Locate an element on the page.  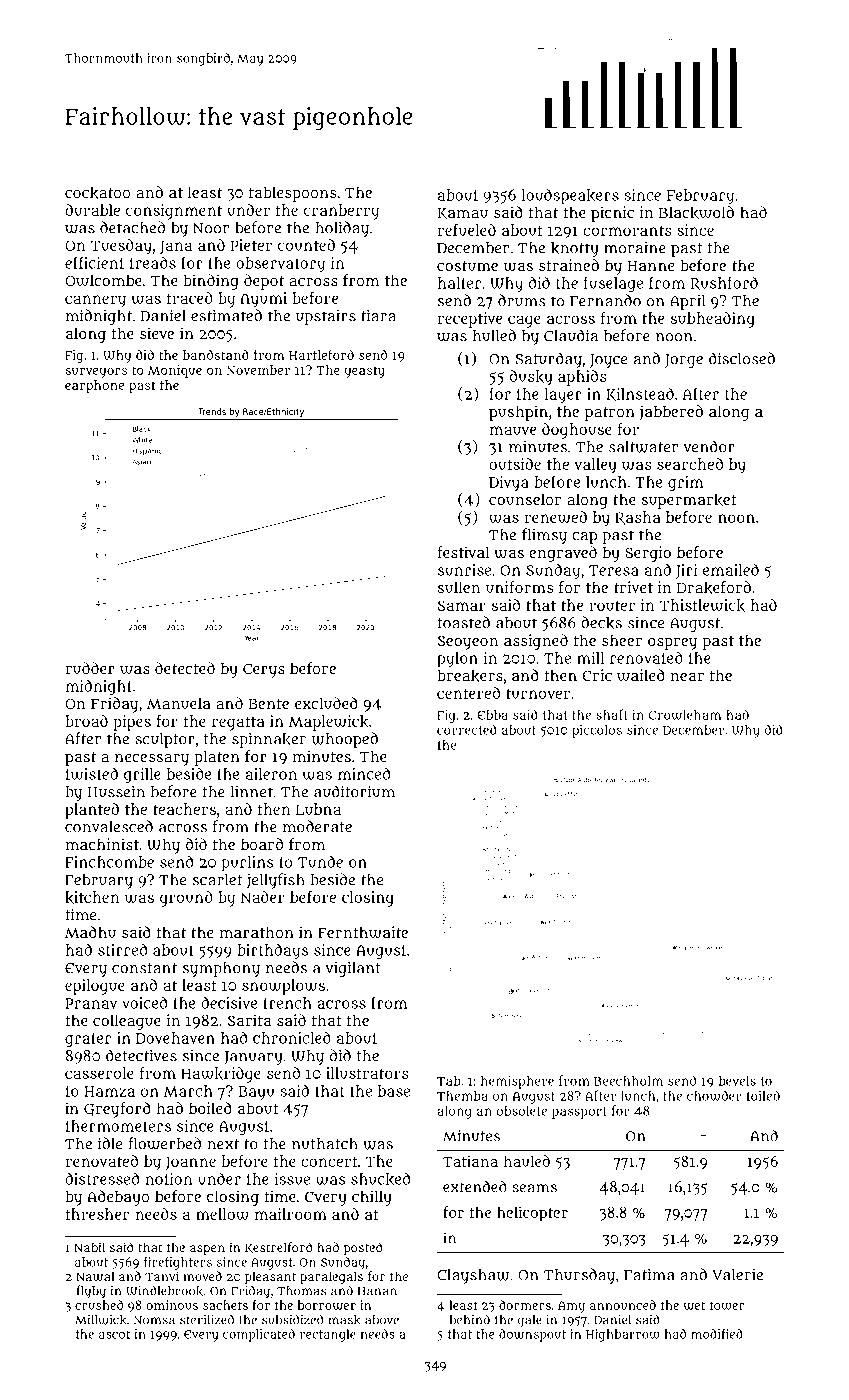
thresher is located at coordinates (97, 1214).
